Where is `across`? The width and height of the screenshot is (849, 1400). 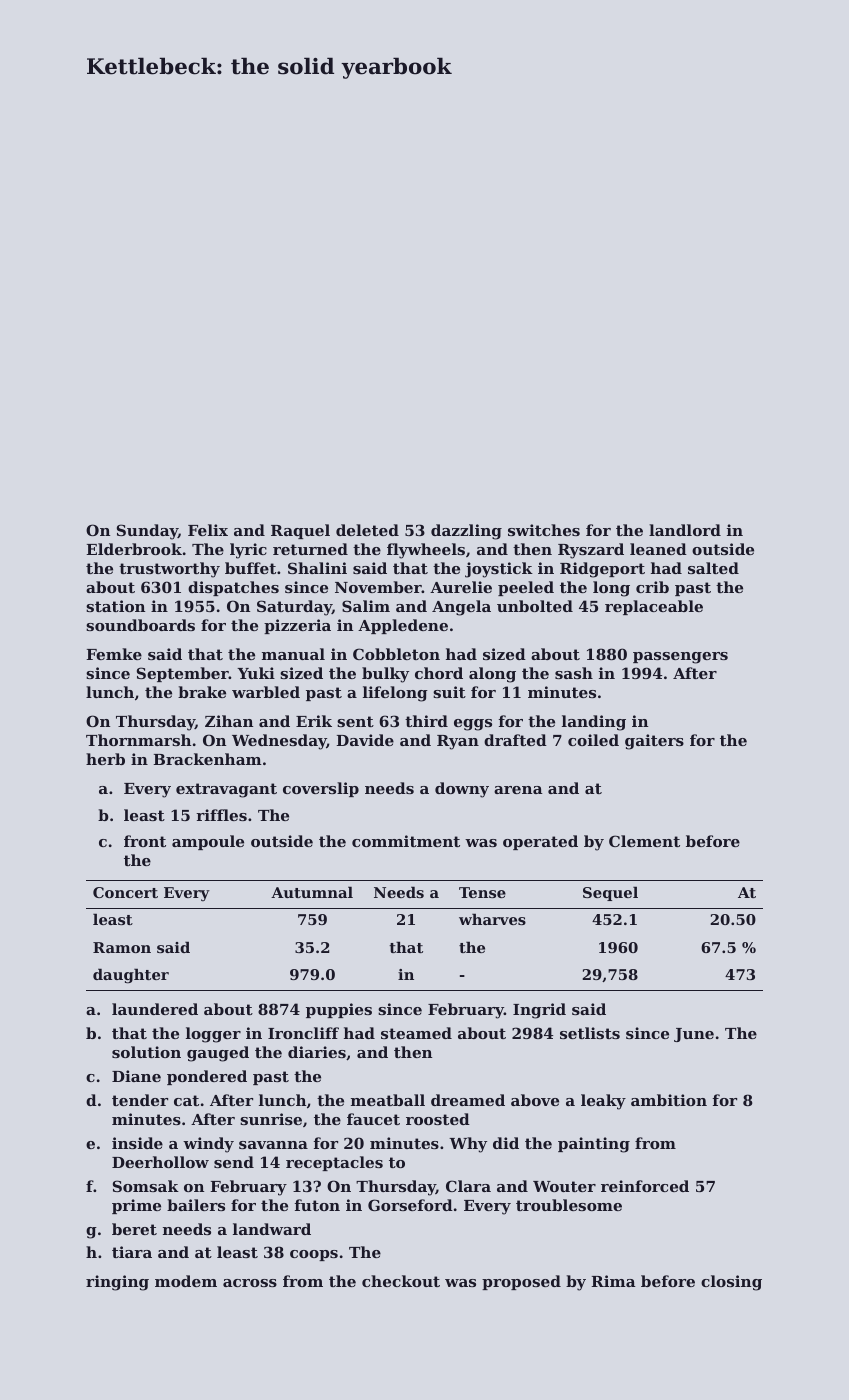
across is located at coordinates (250, 1283).
